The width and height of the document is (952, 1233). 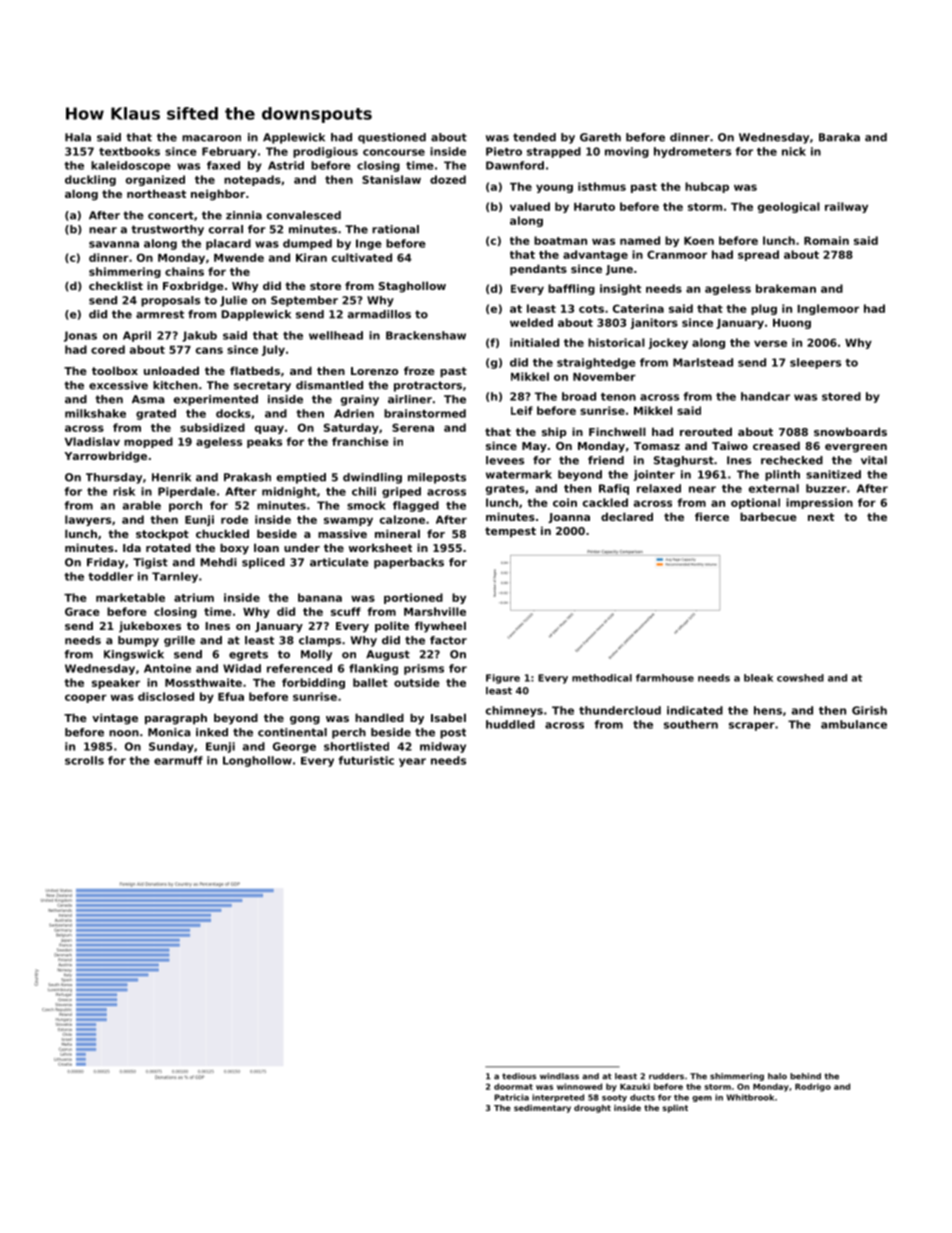 What do you see at coordinates (78, 137) in the document?
I see `Hala` at bounding box center [78, 137].
